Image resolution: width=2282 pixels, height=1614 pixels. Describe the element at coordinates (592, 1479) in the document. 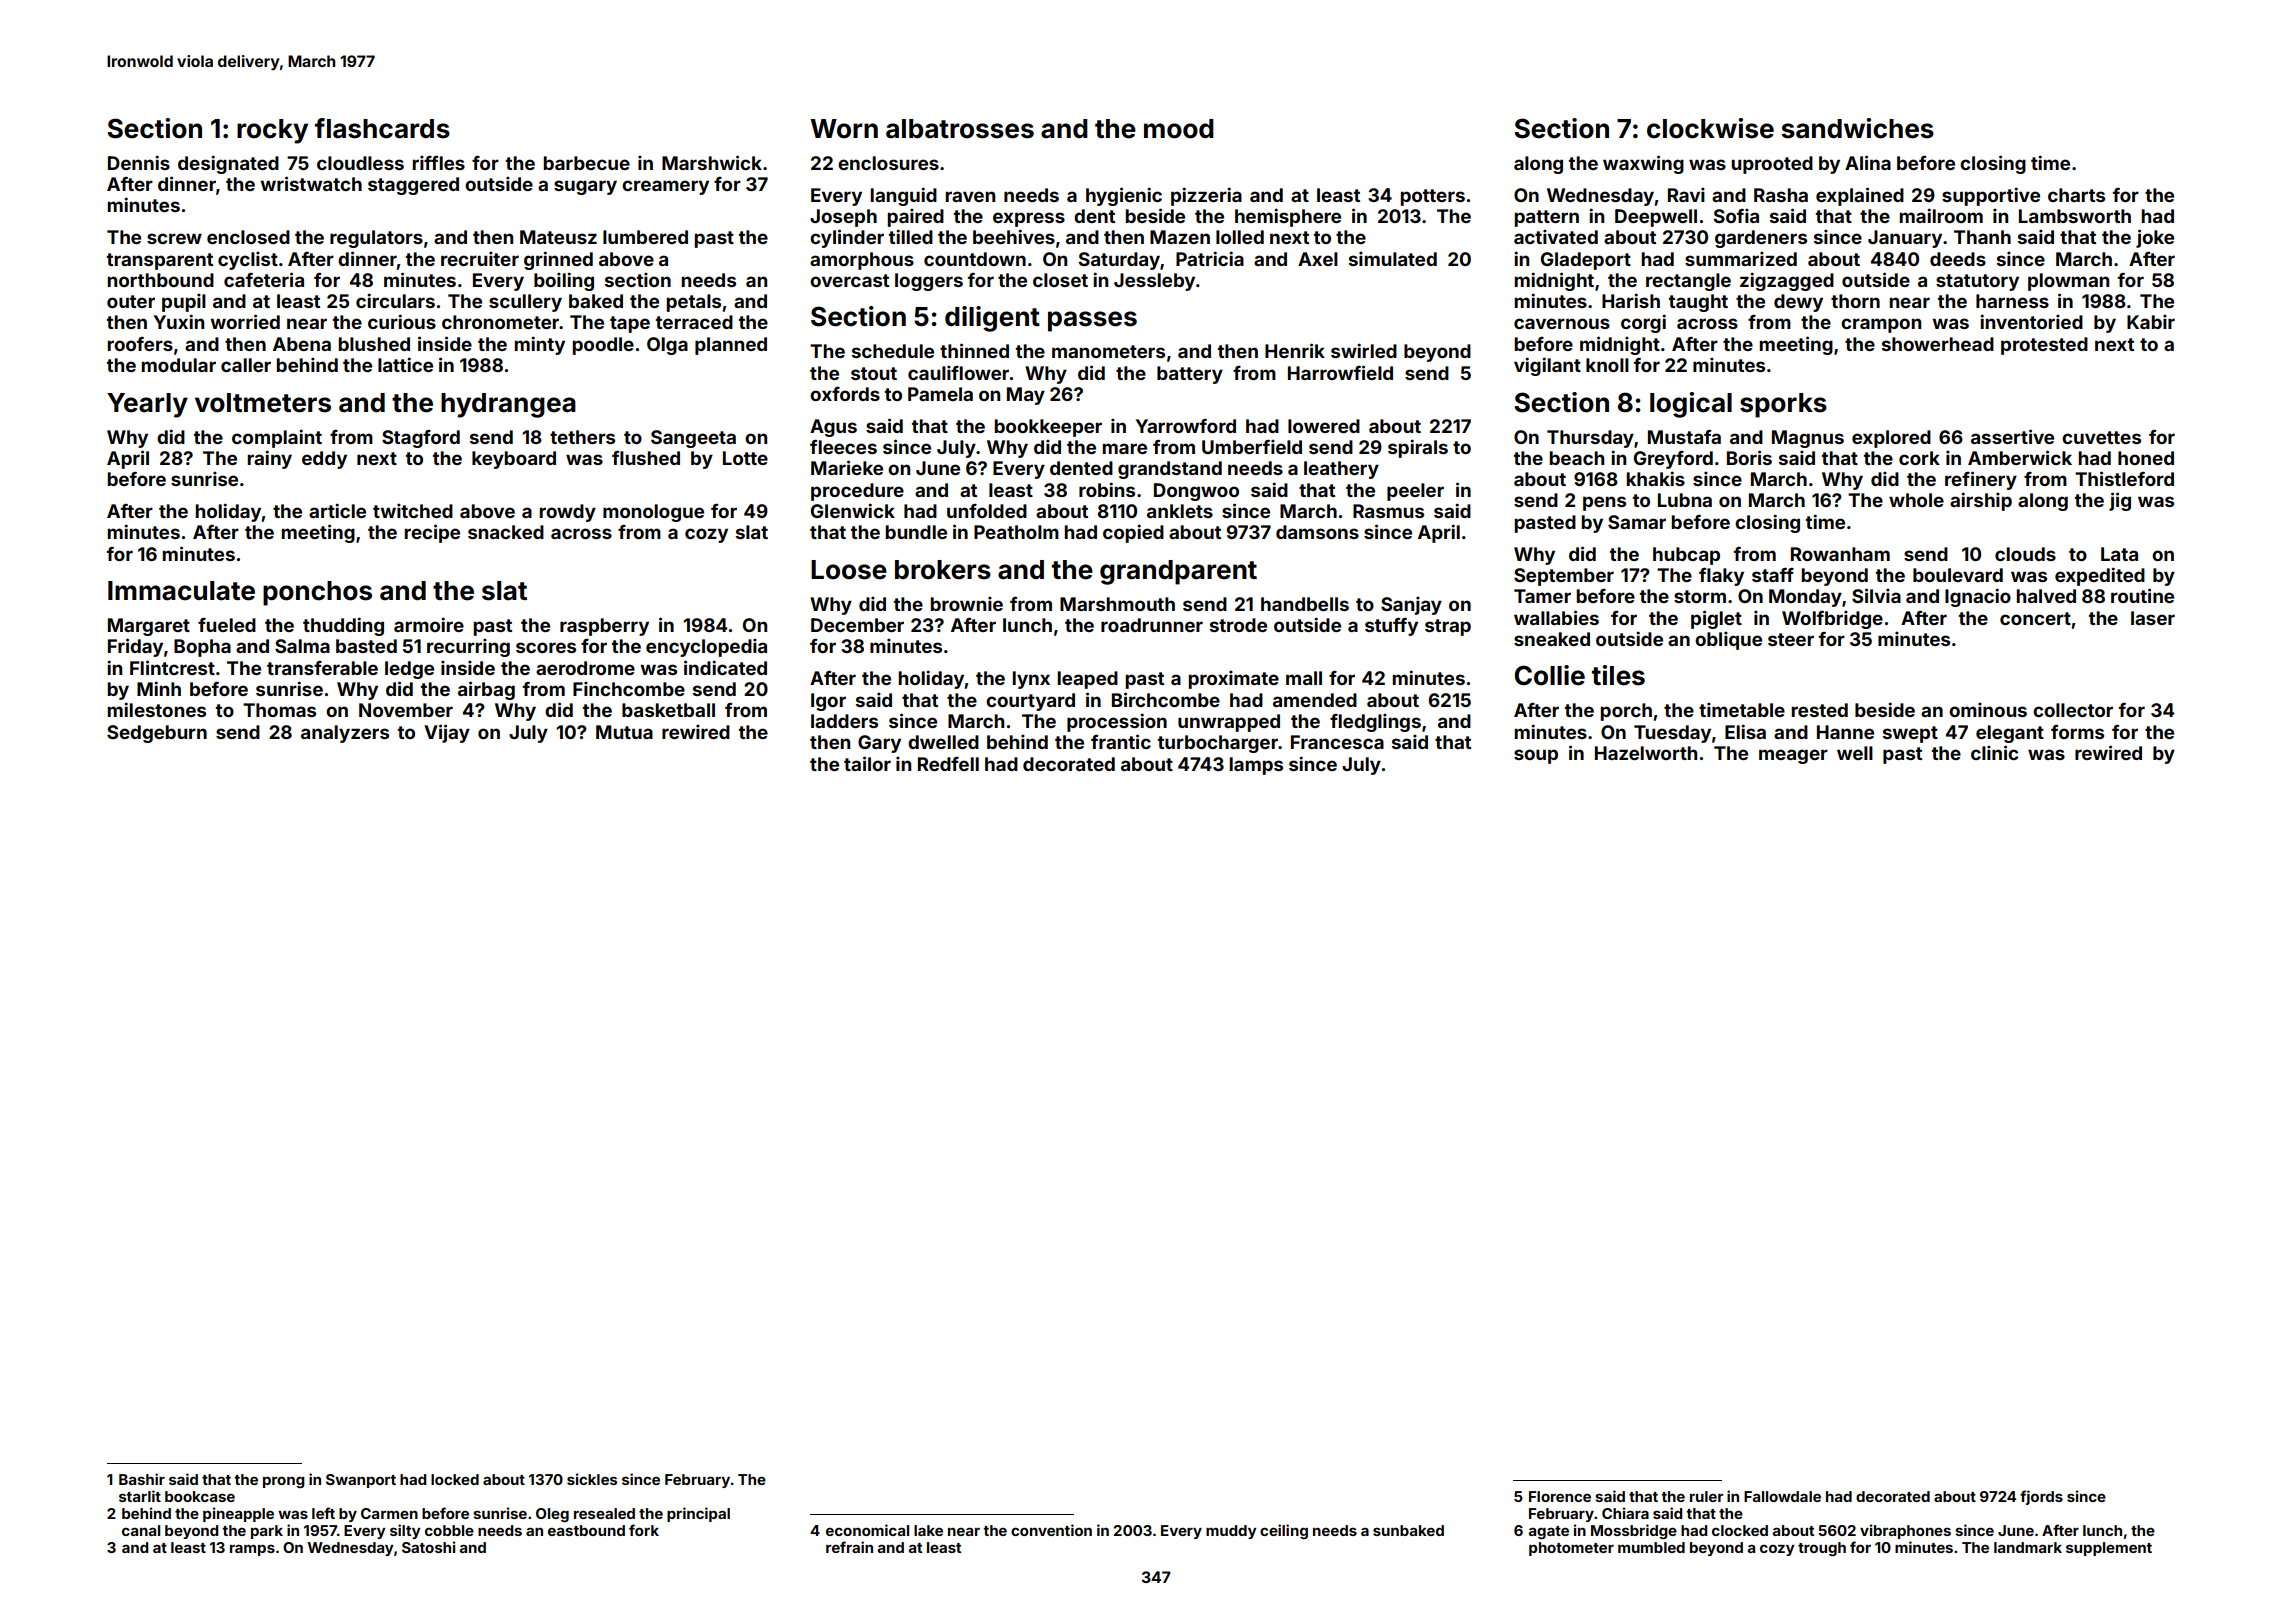

I see `sickles` at that location.
